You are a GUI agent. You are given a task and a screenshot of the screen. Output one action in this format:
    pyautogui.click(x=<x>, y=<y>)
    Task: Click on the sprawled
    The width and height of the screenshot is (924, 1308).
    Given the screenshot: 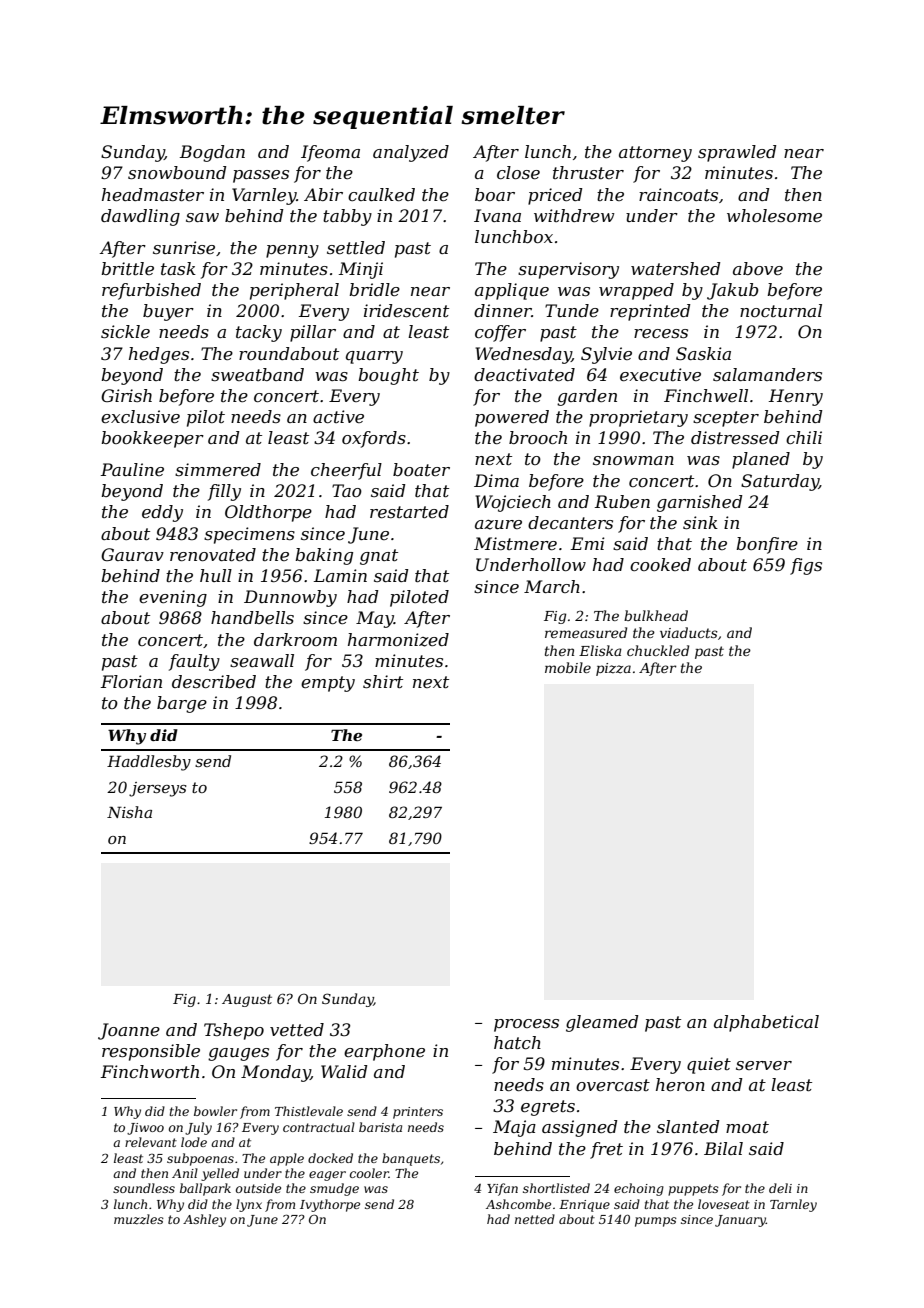 What is the action you would take?
    pyautogui.click(x=737, y=153)
